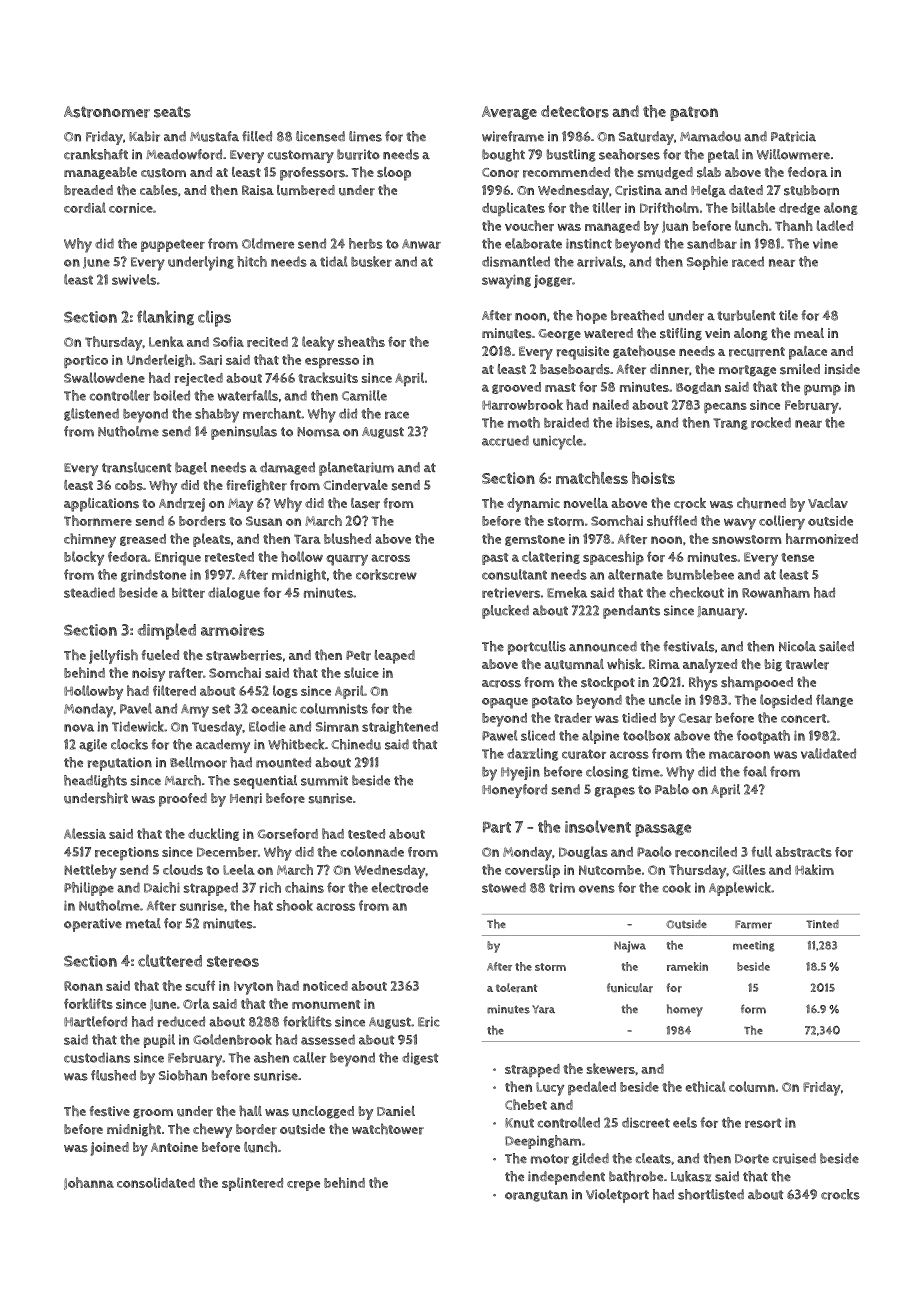  What do you see at coordinates (550, 1089) in the page?
I see `Lucy` at bounding box center [550, 1089].
